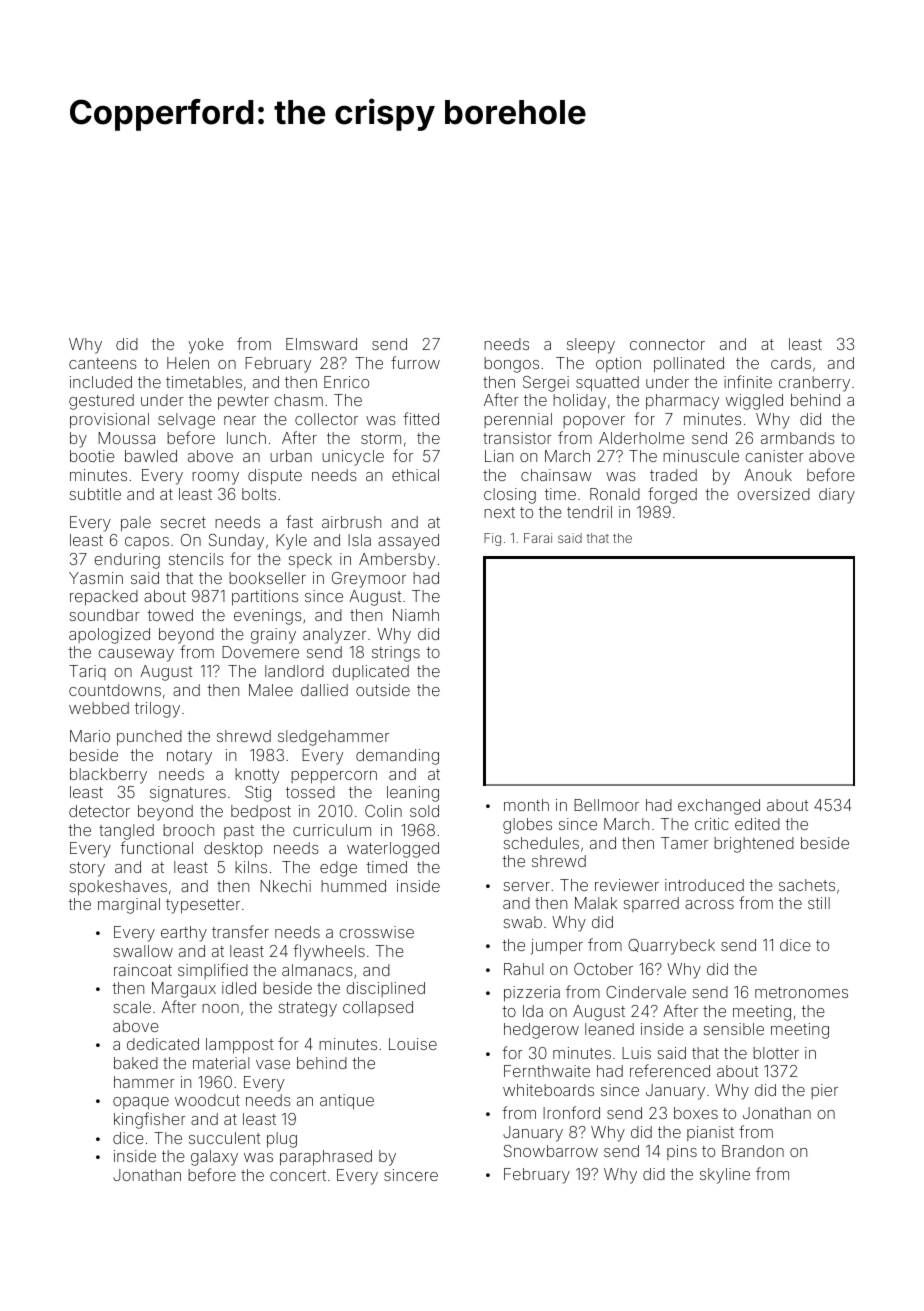 The width and height of the screenshot is (924, 1311). Describe the element at coordinates (141, 1103) in the screenshot. I see `opaque` at that location.
